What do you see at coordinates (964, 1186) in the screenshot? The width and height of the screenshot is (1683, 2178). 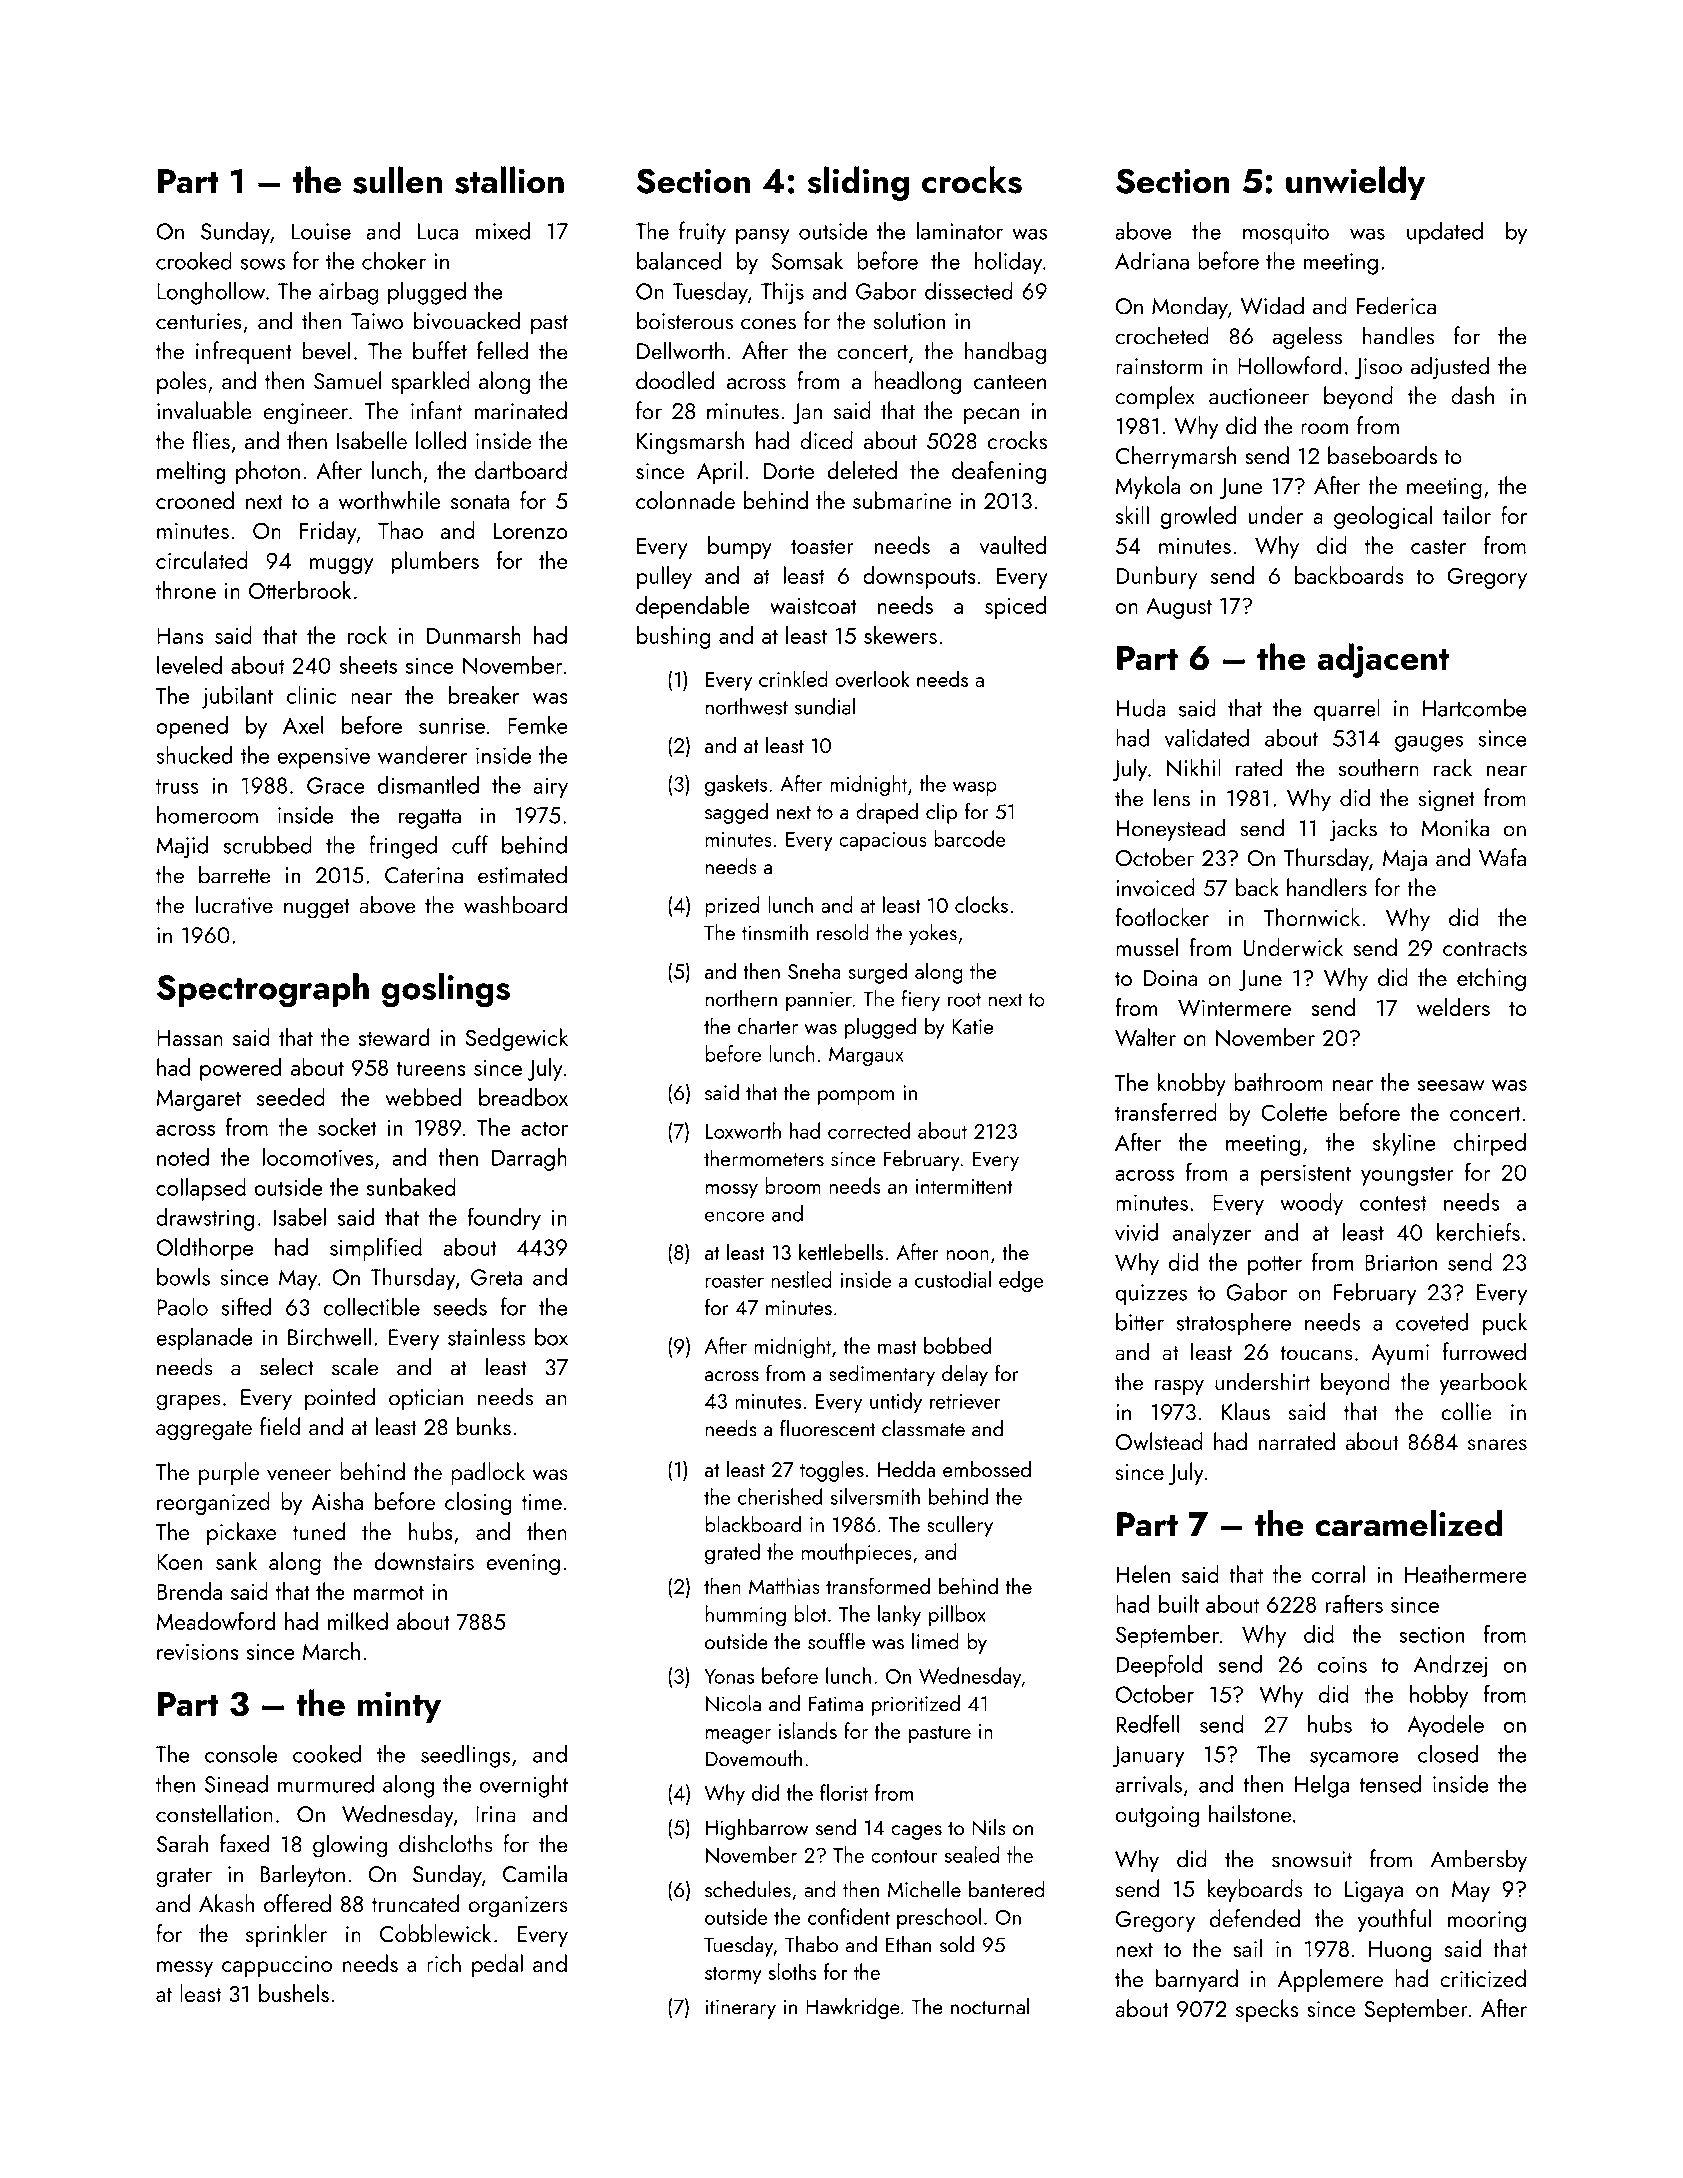 I see `intermittent` at bounding box center [964, 1186].
